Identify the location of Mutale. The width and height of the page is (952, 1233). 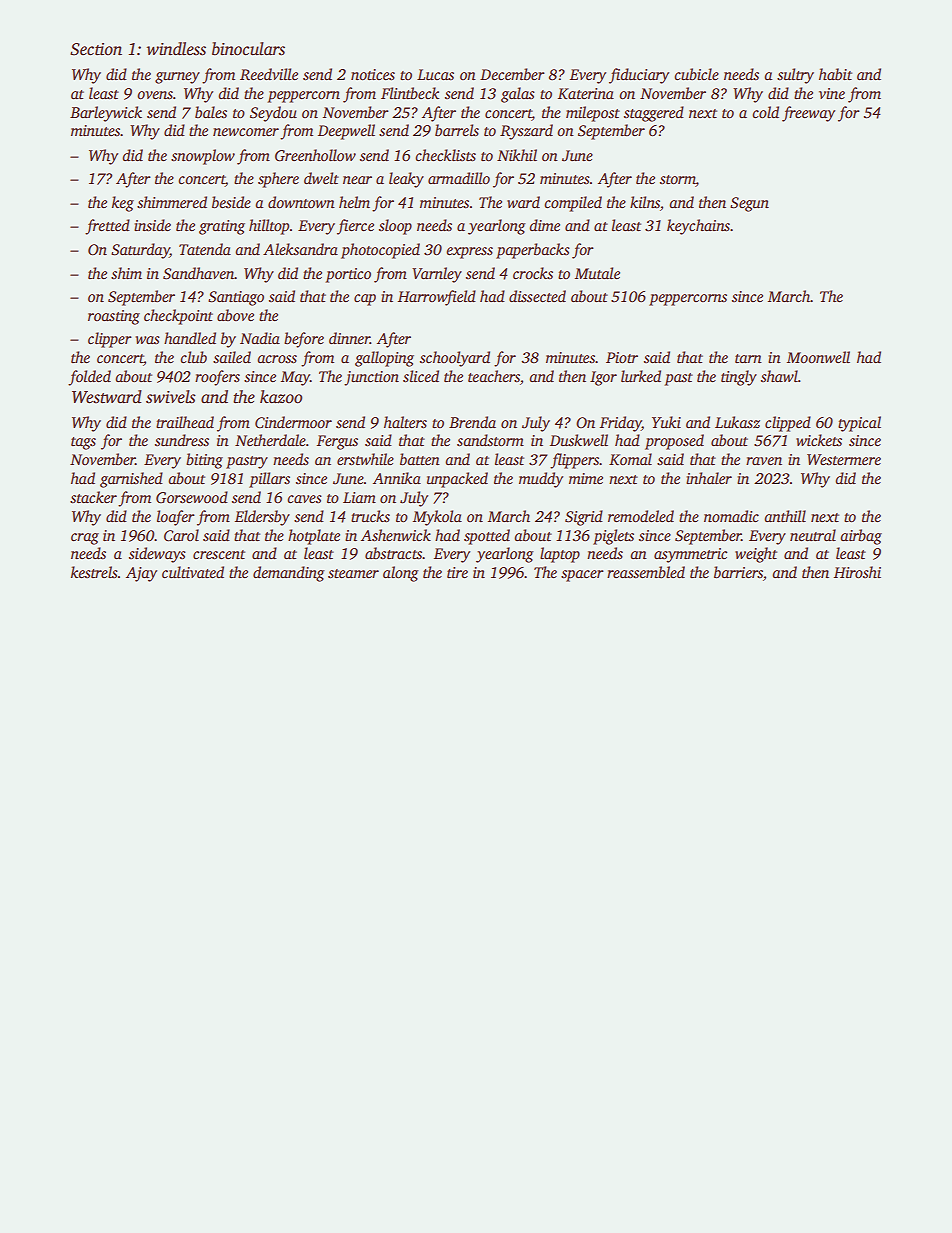
(597, 273).
